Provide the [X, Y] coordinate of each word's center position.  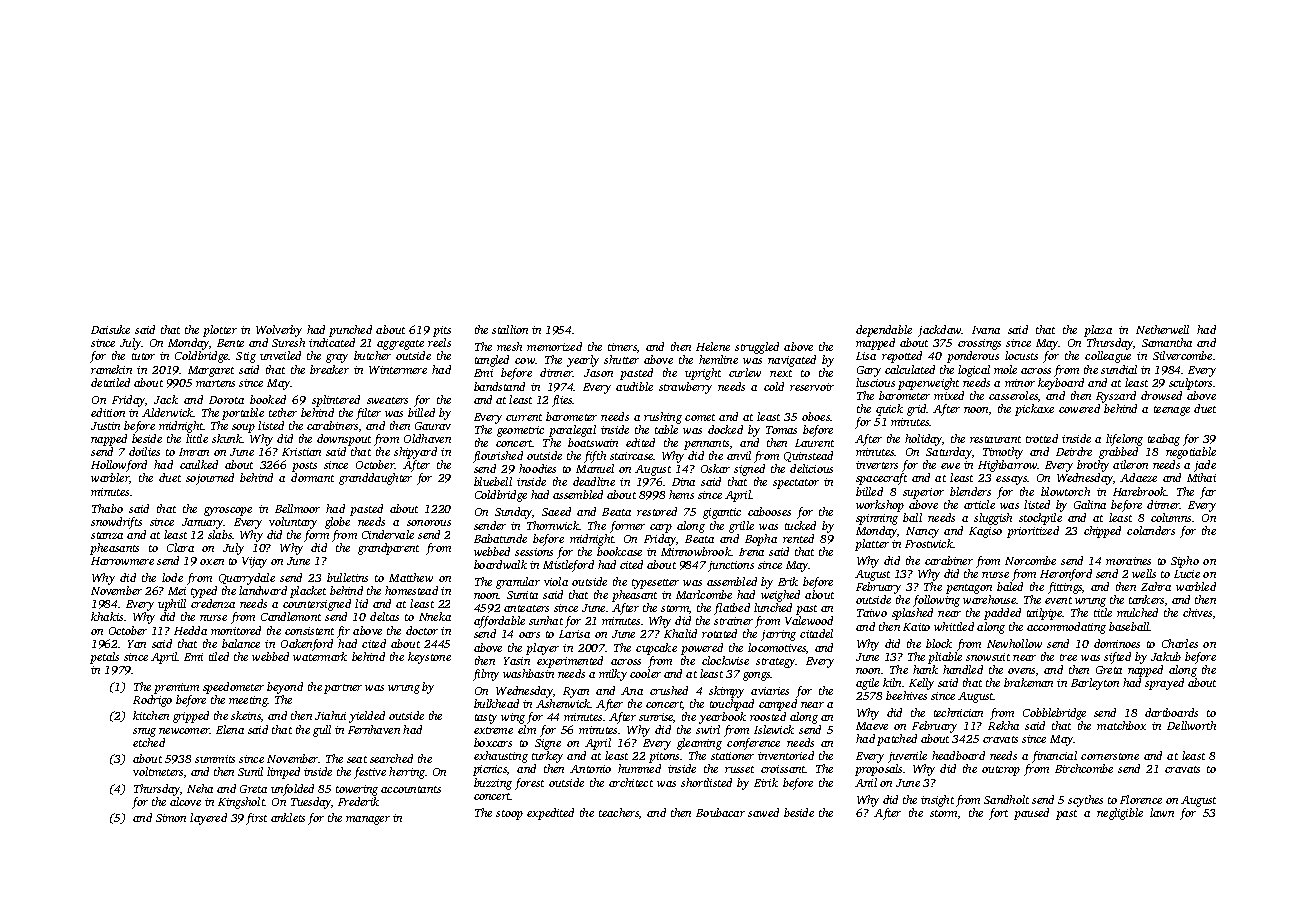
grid [917, 410]
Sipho [1185, 562]
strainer [733, 621]
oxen [212, 562]
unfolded [292, 790]
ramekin [111, 369]
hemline [718, 359]
